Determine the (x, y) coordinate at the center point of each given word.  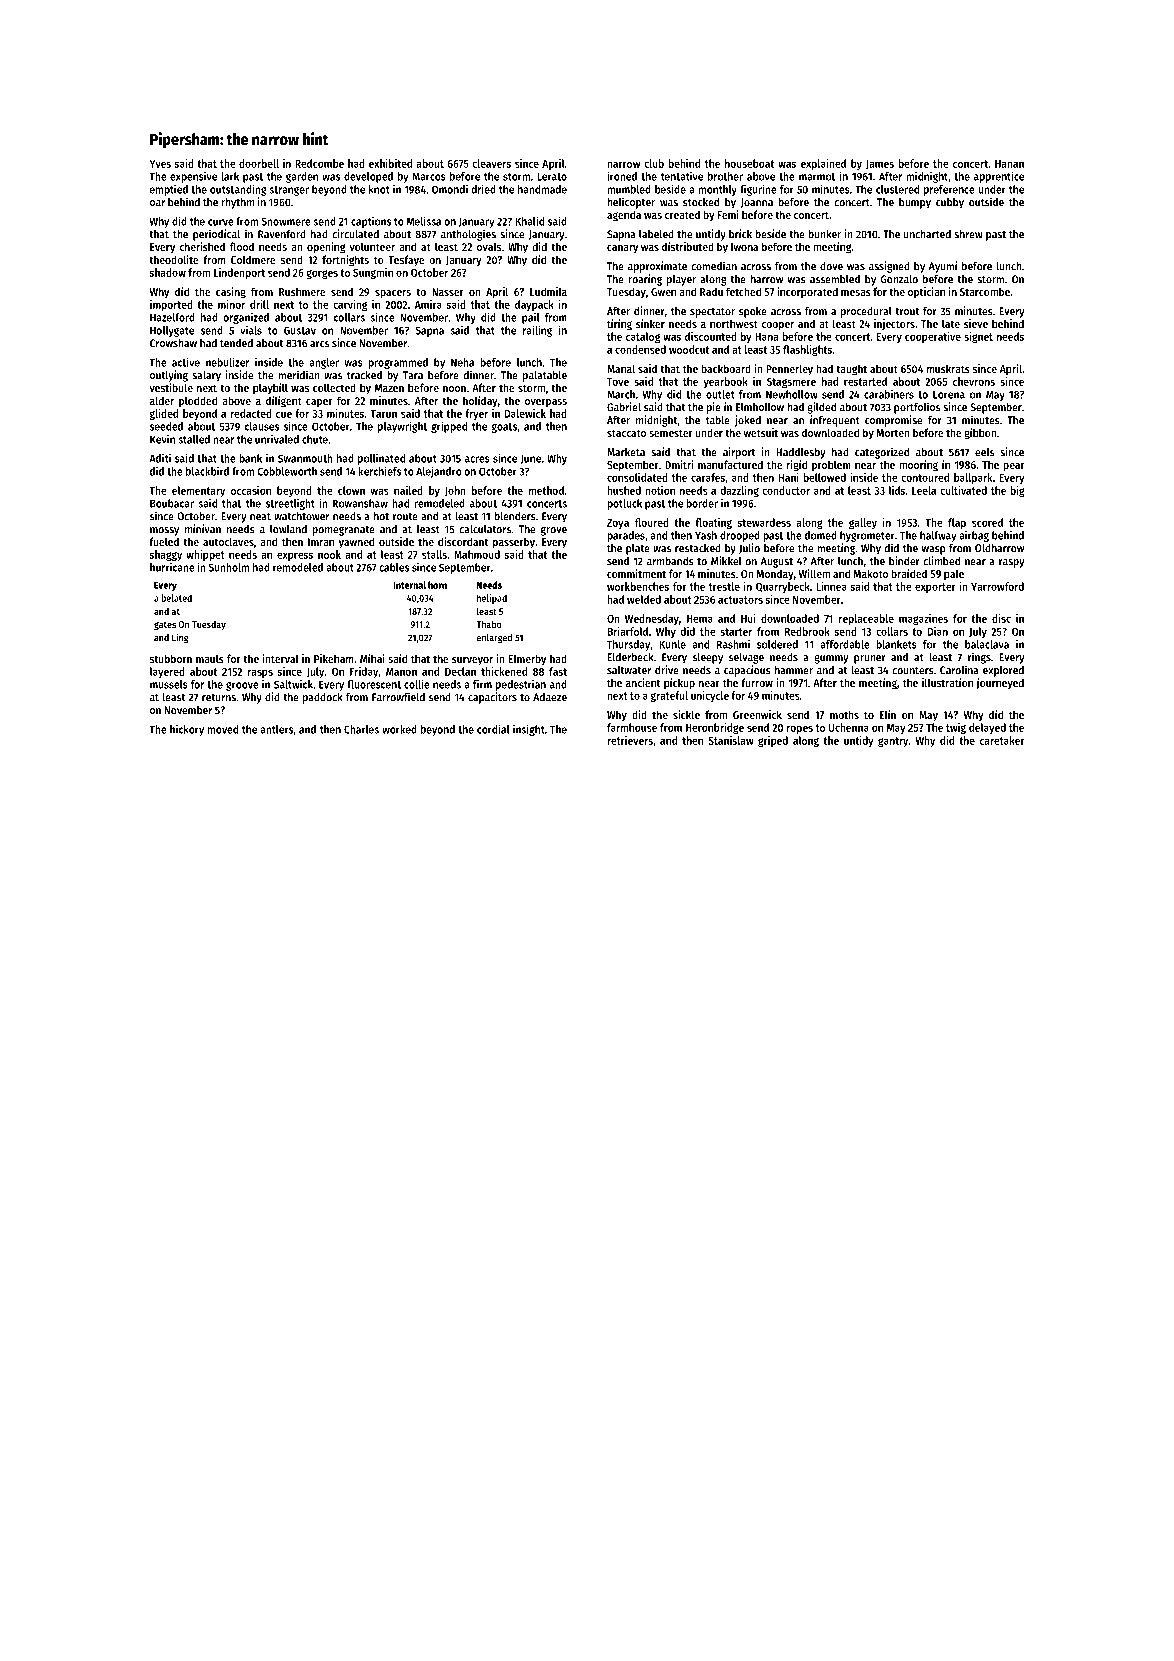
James (880, 165)
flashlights (807, 350)
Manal (621, 368)
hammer (794, 670)
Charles (361, 729)
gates (165, 625)
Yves (160, 164)
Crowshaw (173, 343)
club (654, 163)
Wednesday (652, 619)
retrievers (630, 740)
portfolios (917, 408)
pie (714, 408)
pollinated (381, 459)
